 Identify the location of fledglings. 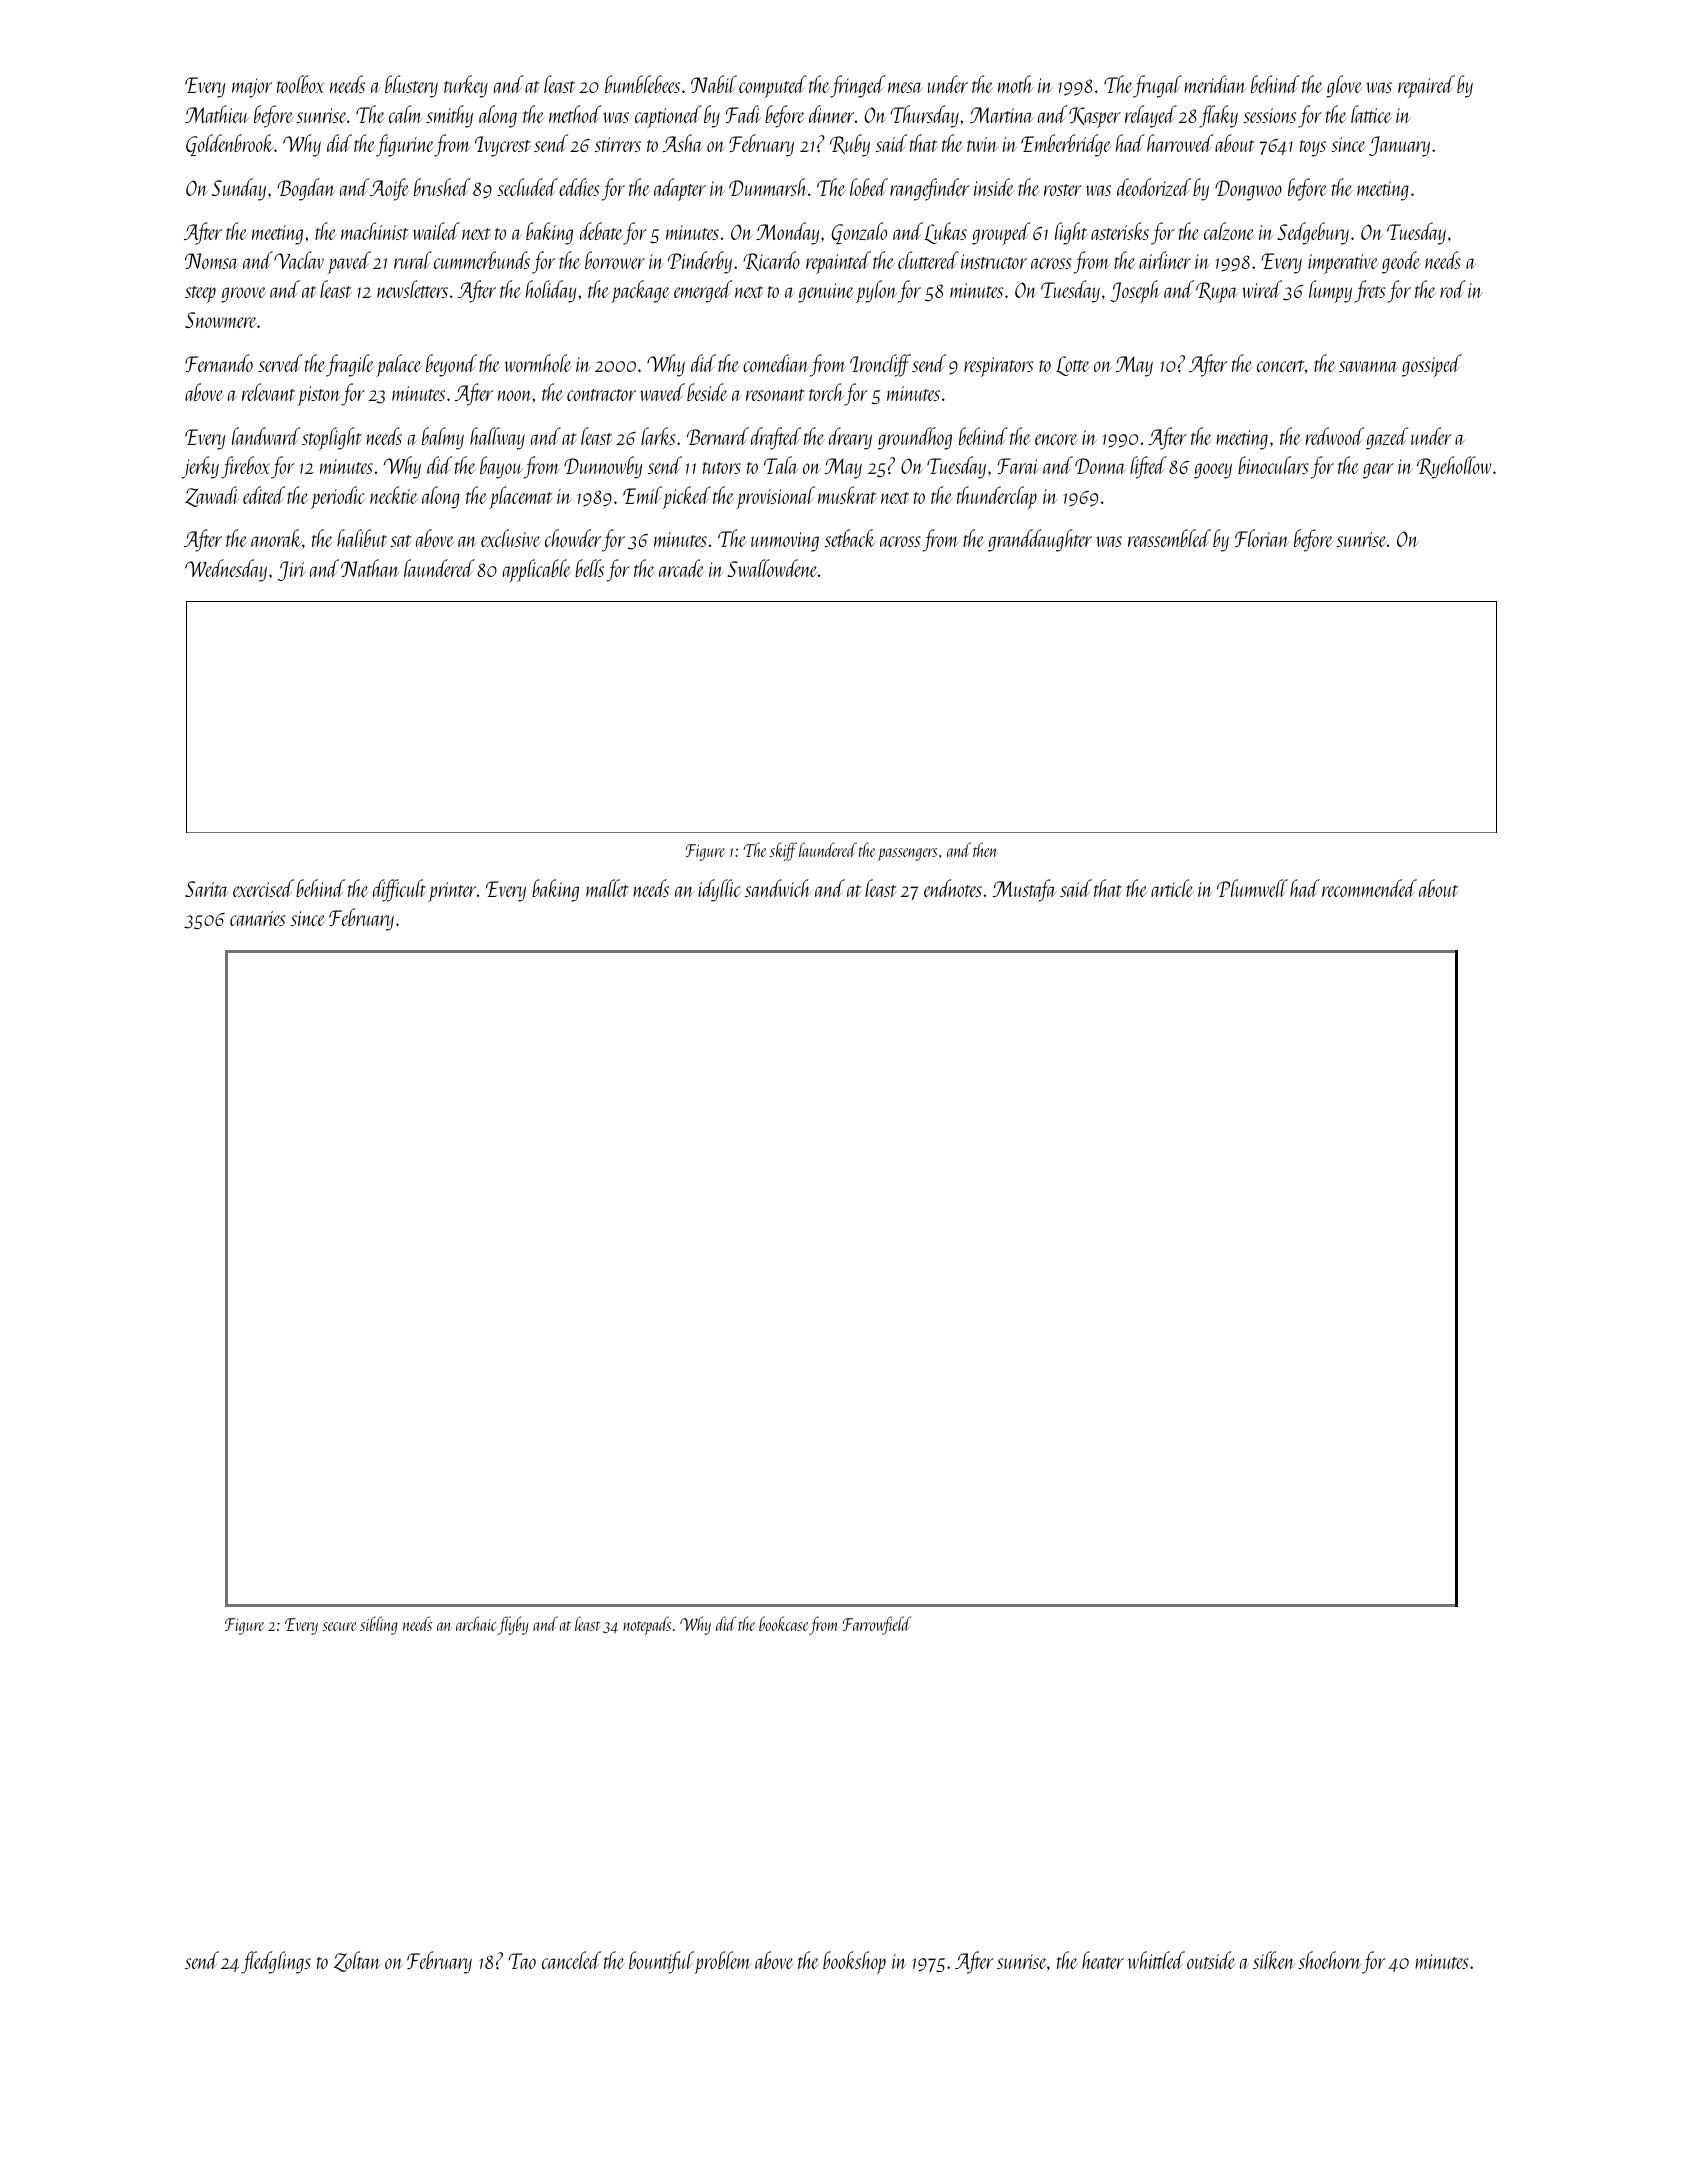
(276, 1962).
